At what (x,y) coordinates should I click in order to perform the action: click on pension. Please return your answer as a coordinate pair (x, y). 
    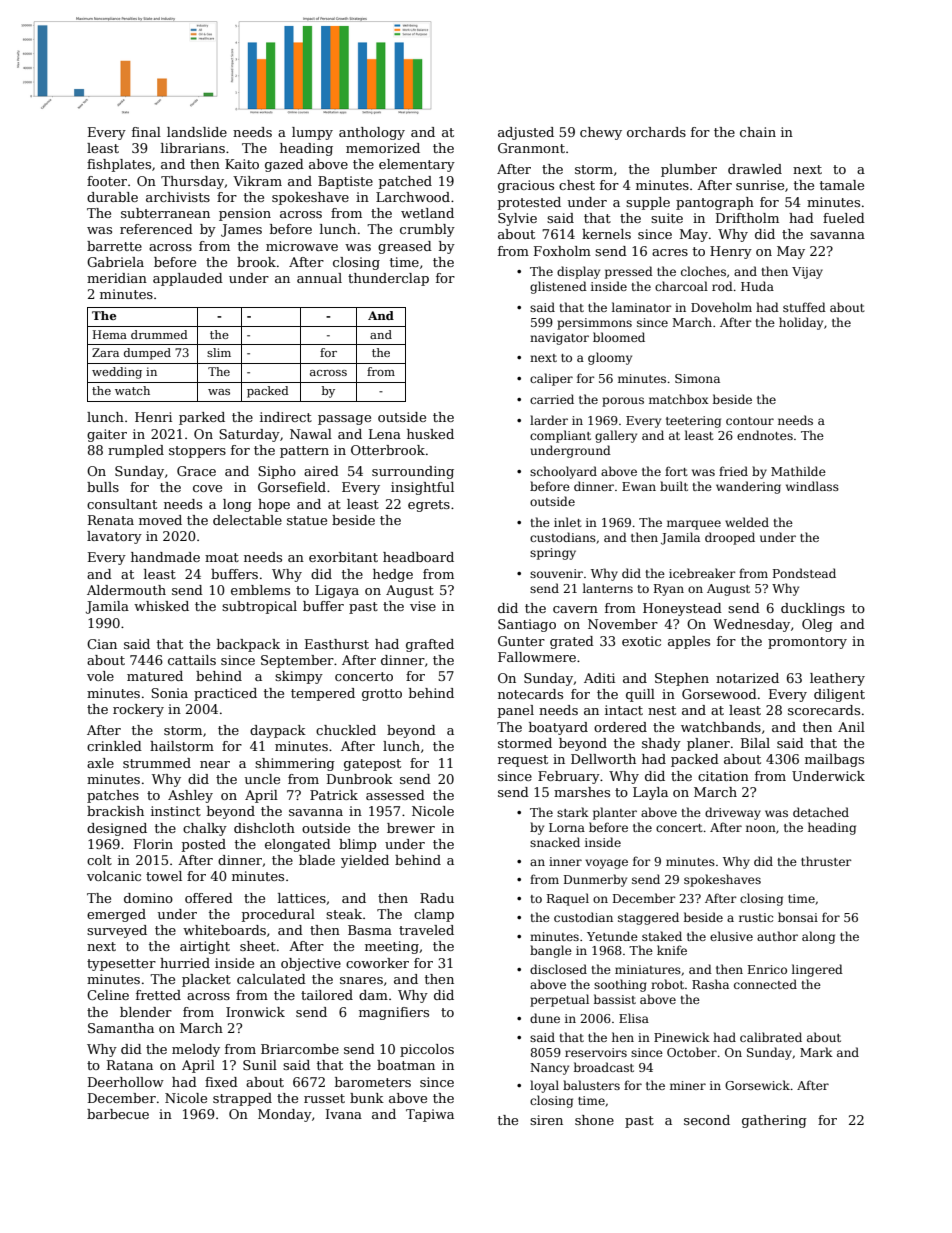
    Looking at the image, I should click on (245, 214).
